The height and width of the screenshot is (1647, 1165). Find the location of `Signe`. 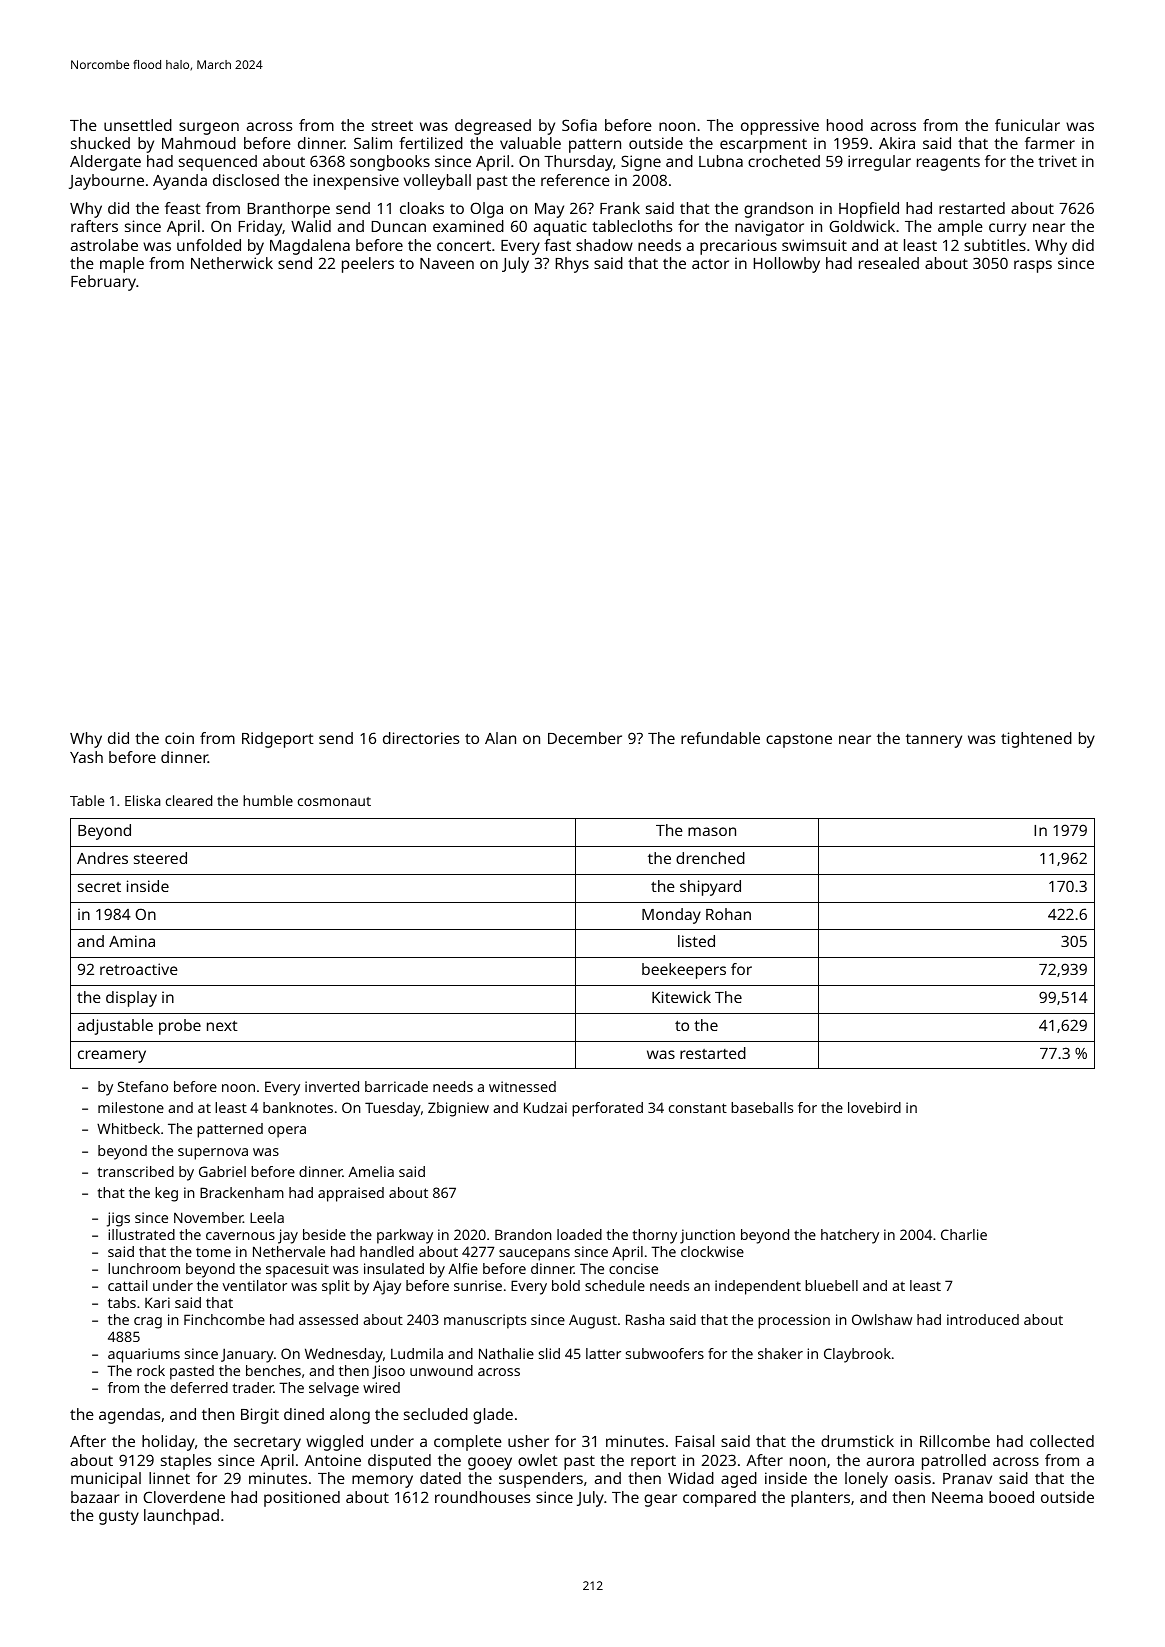

Signe is located at coordinates (641, 163).
